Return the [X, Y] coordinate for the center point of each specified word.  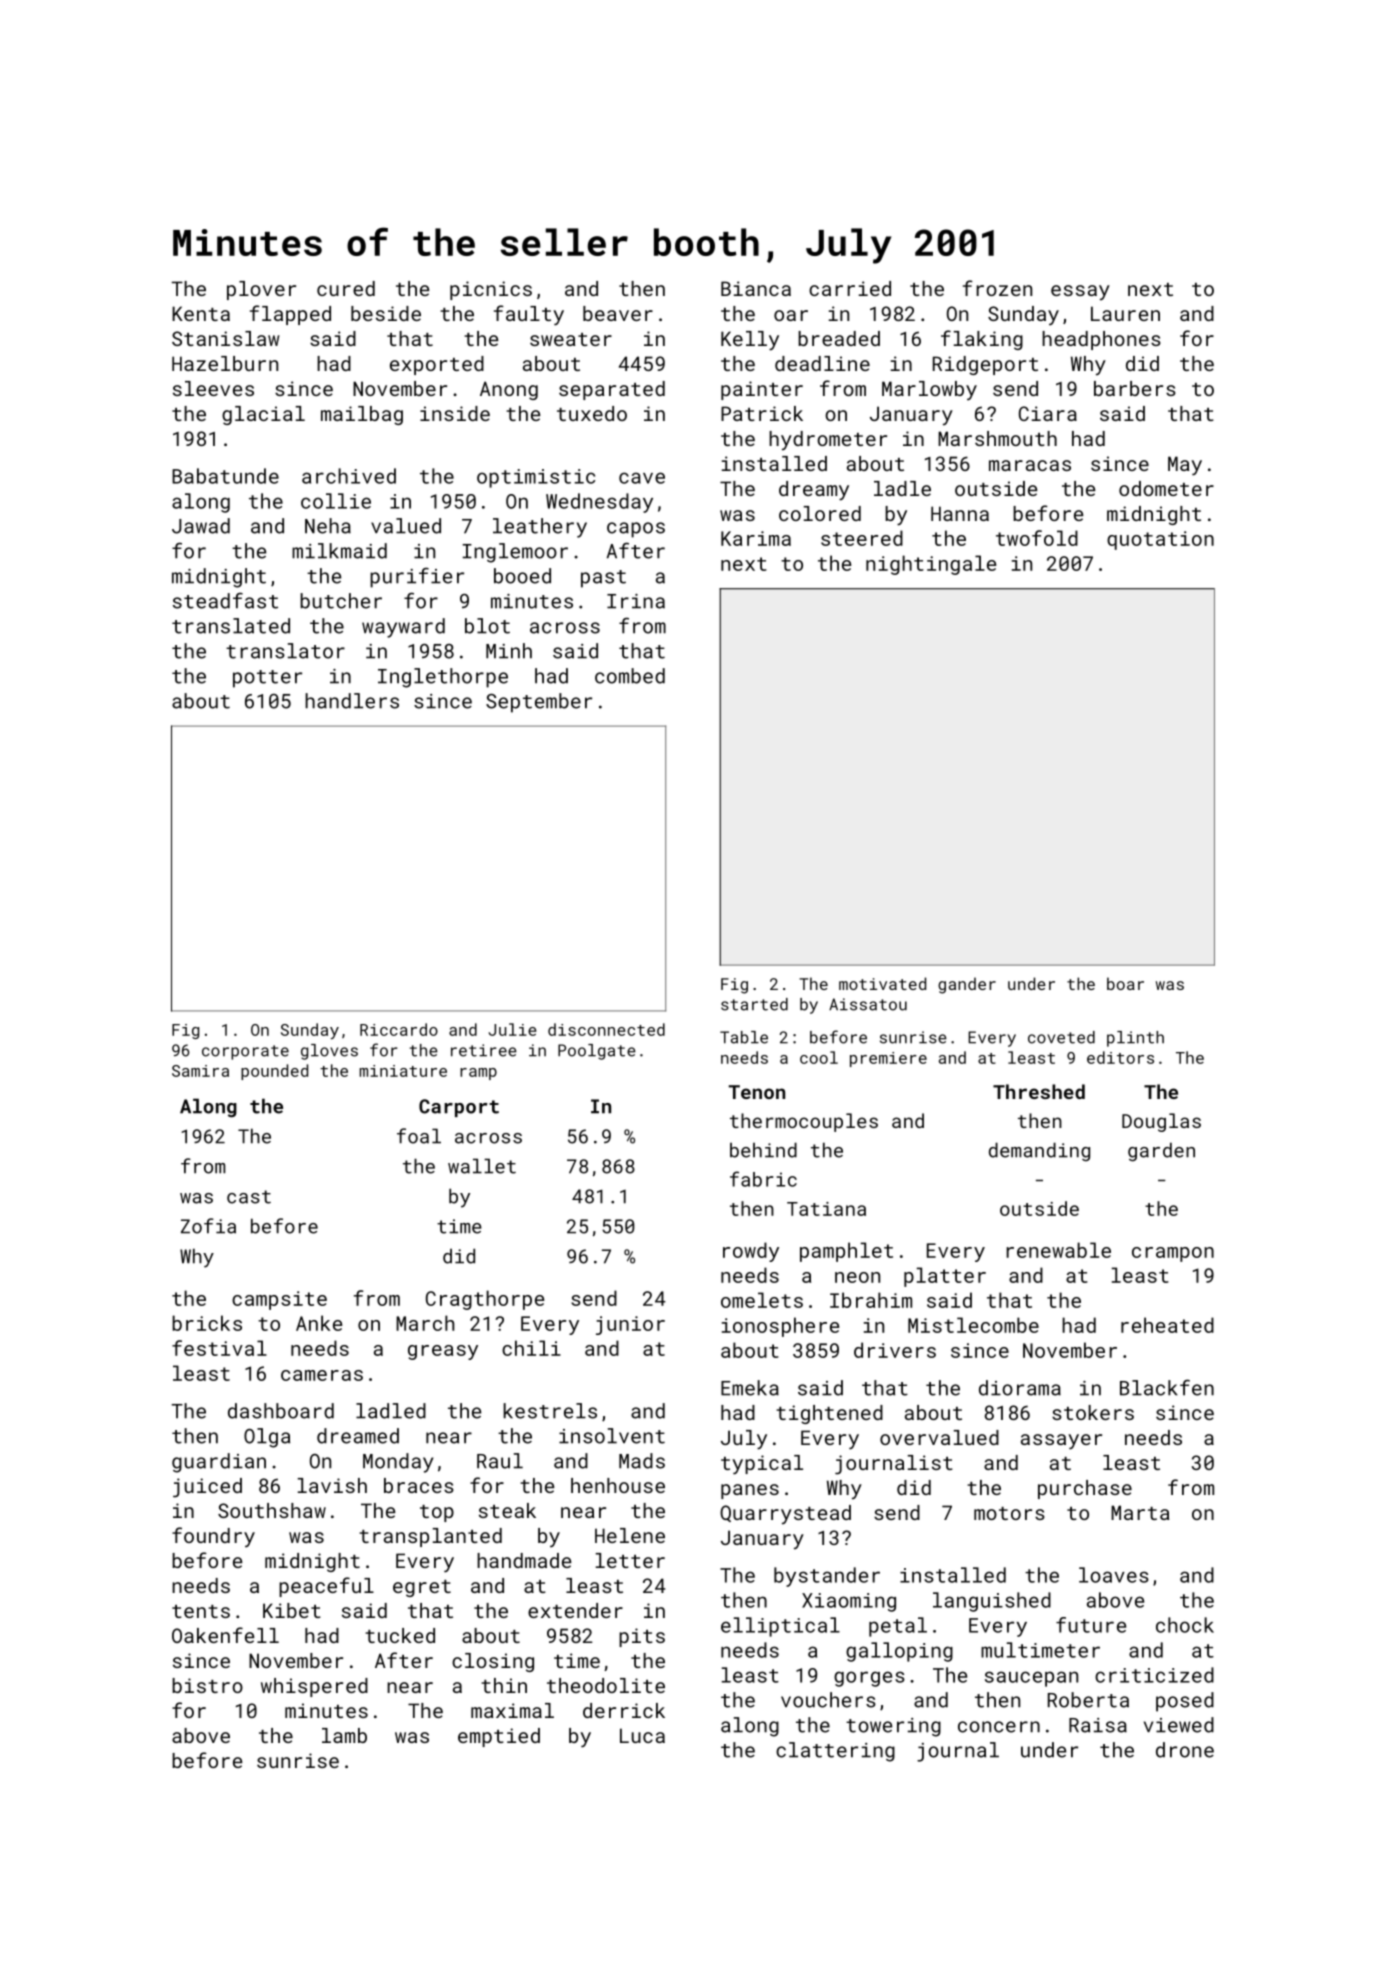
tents [201, 1611]
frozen [997, 288]
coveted [1061, 1037]
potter [267, 679]
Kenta [201, 313]
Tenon [757, 1092]
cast [249, 1197]
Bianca [756, 288]
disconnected [606, 1029]
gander [967, 985]
